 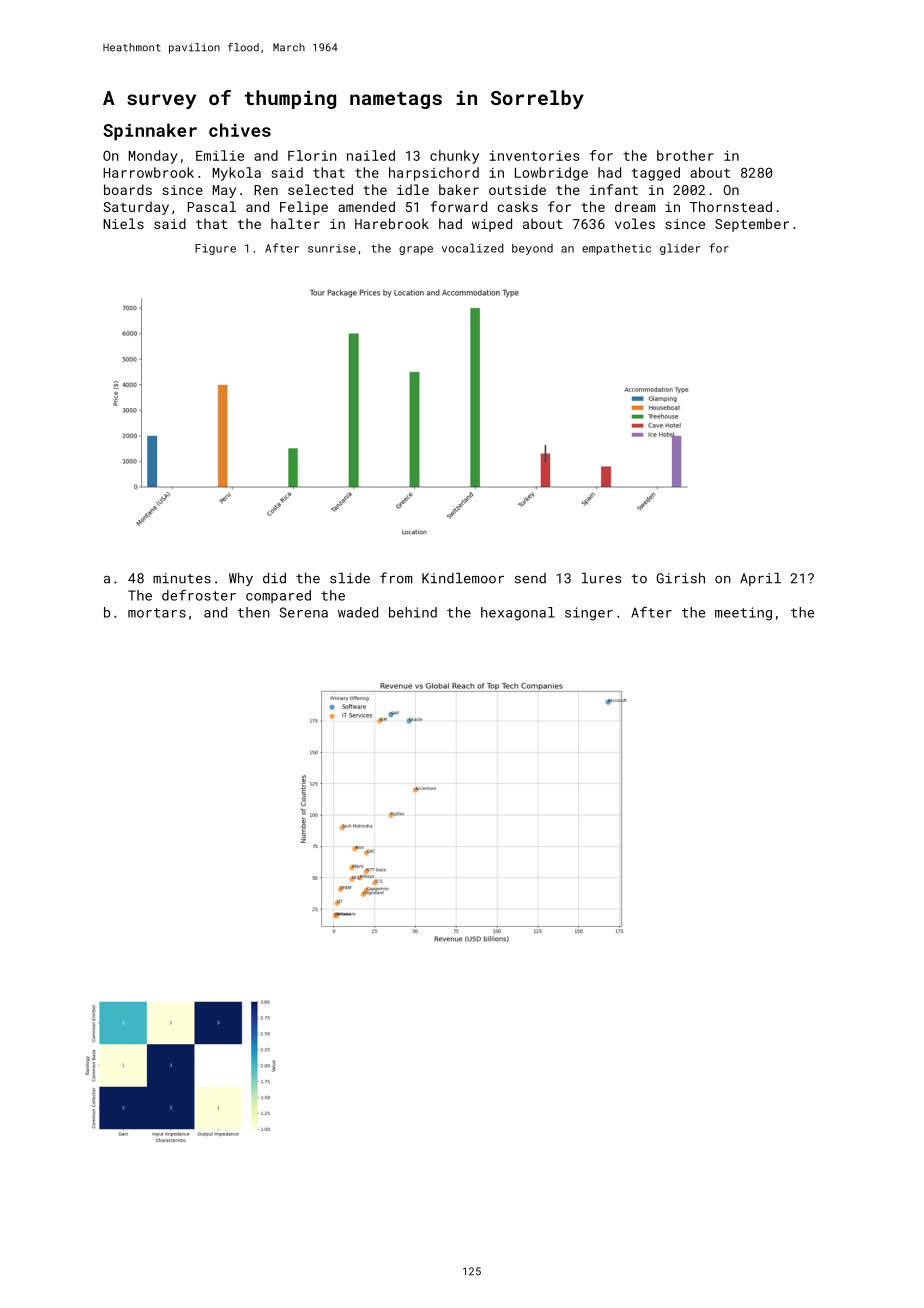 I want to click on did, so click(x=274, y=578).
